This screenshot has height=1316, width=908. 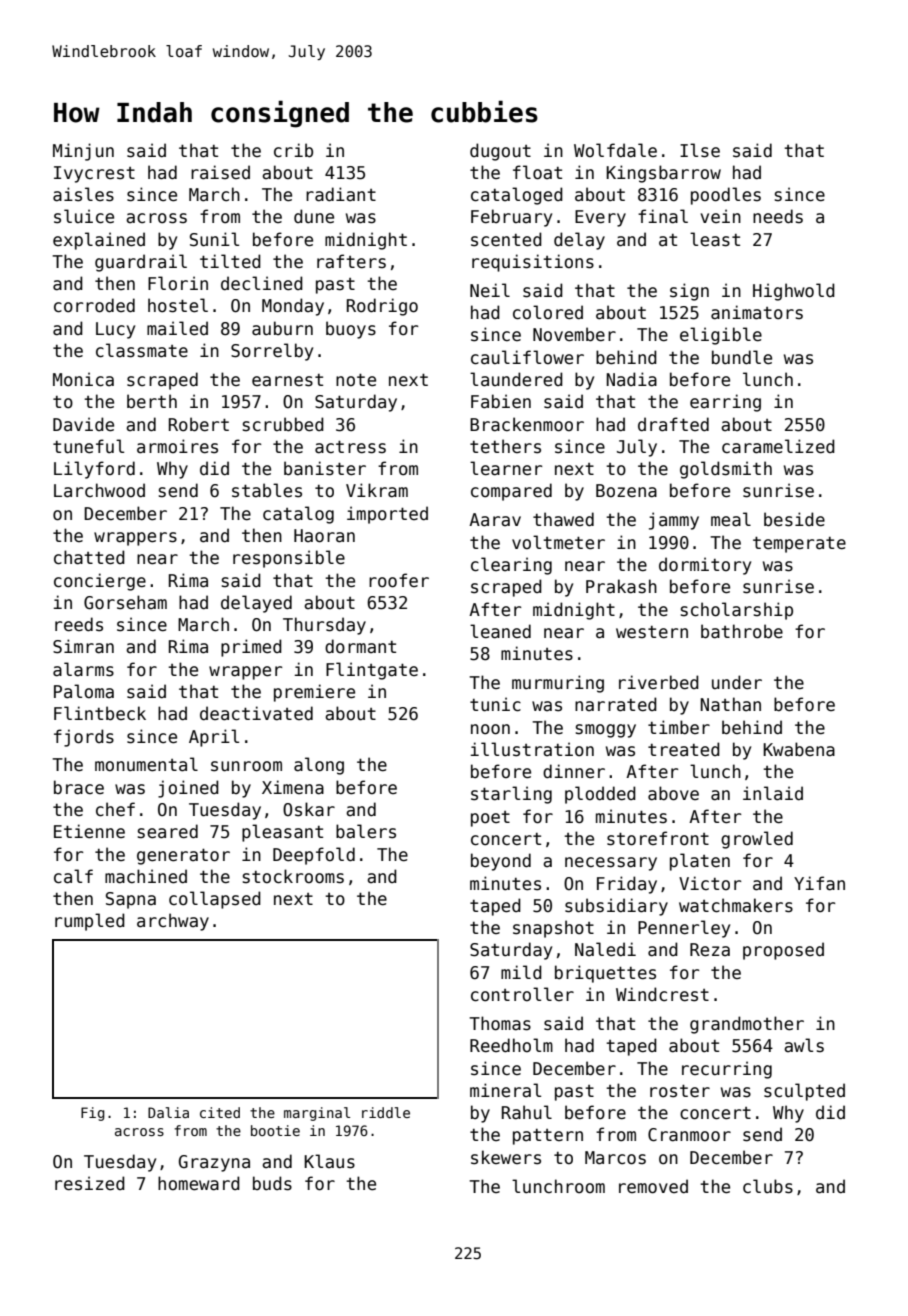 I want to click on beyond, so click(x=501, y=862).
